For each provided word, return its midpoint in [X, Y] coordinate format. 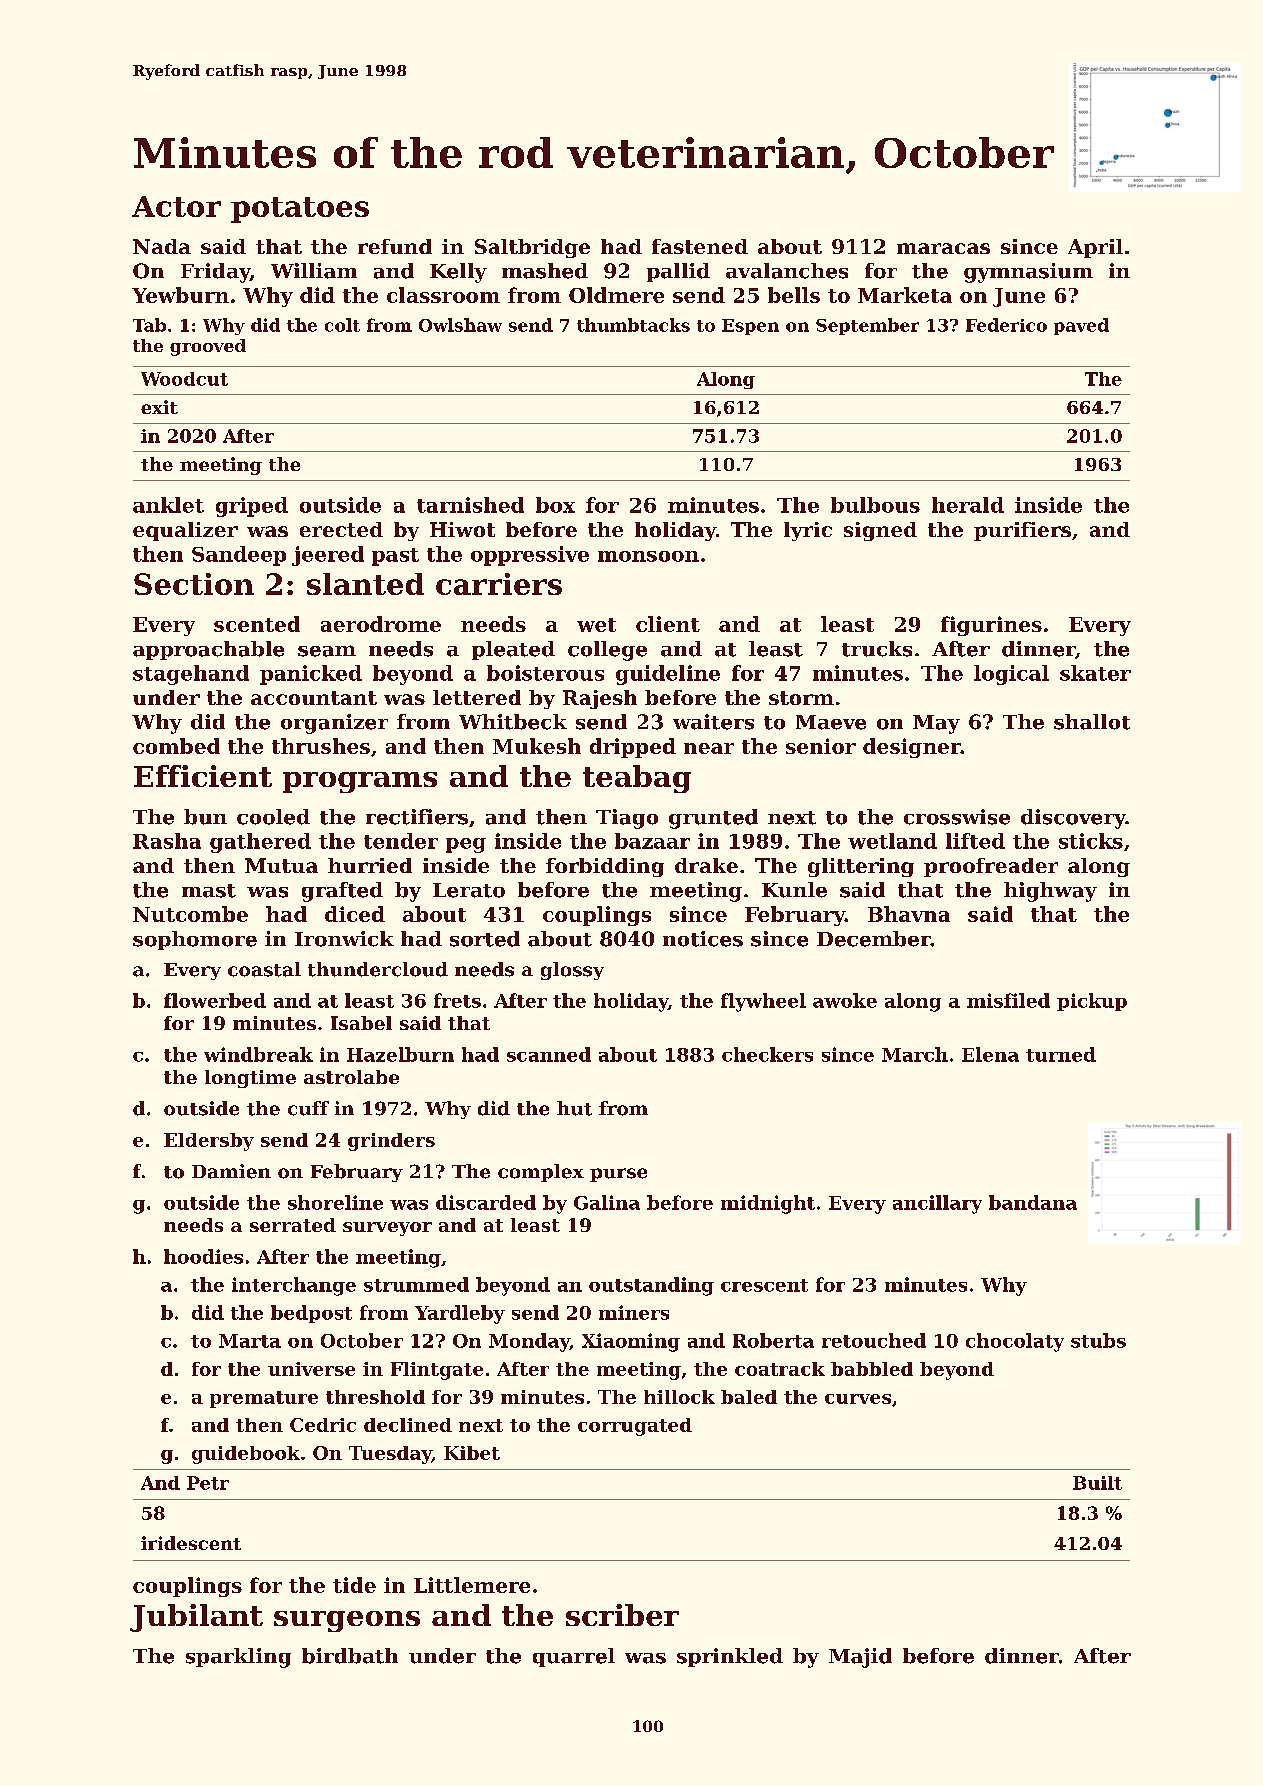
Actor [176, 206]
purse [618, 1175]
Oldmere [616, 295]
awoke [845, 1000]
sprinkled [730, 1657]
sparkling [238, 1658]
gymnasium [1028, 273]
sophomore [195, 940]
